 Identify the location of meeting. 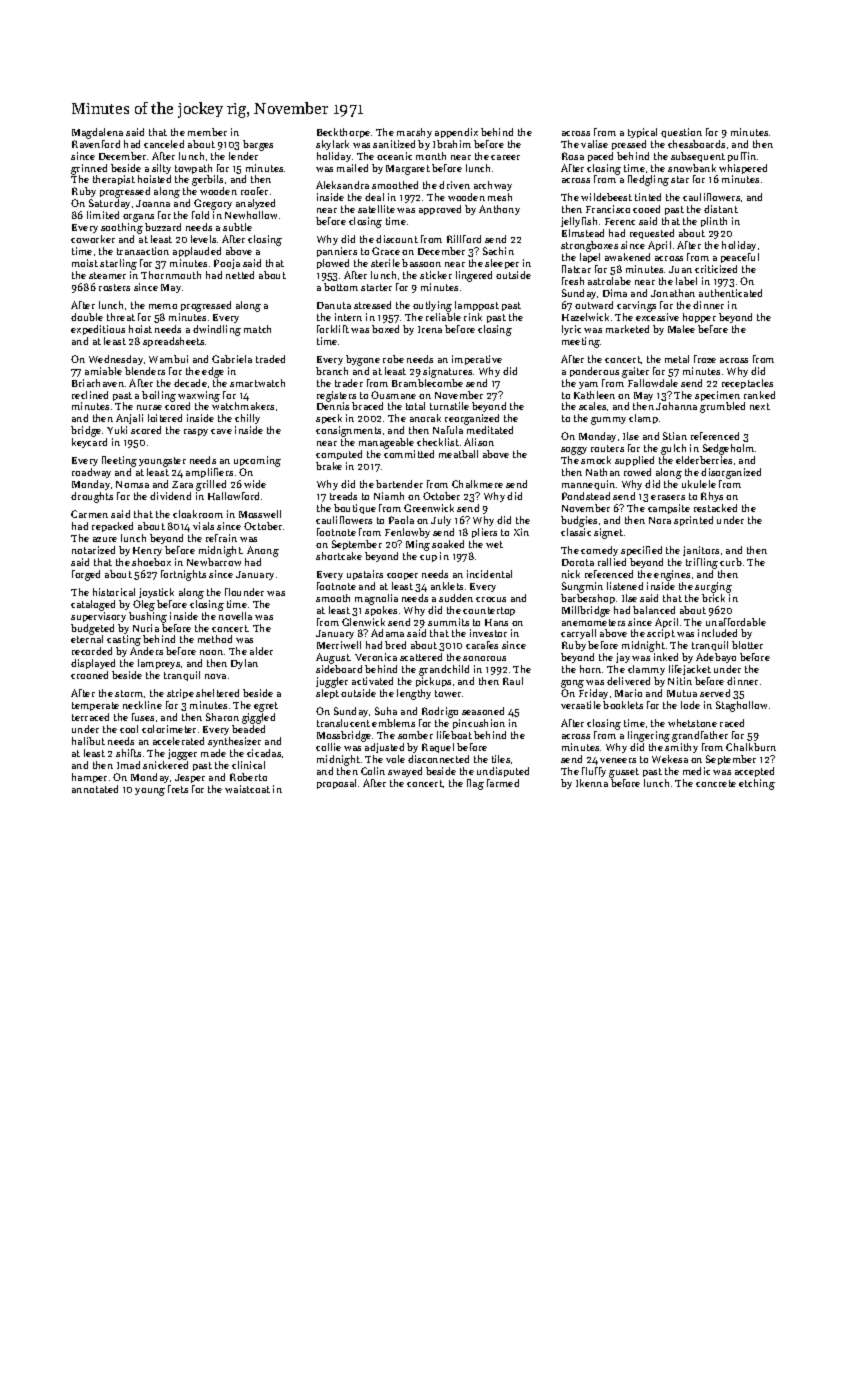
(581, 342).
